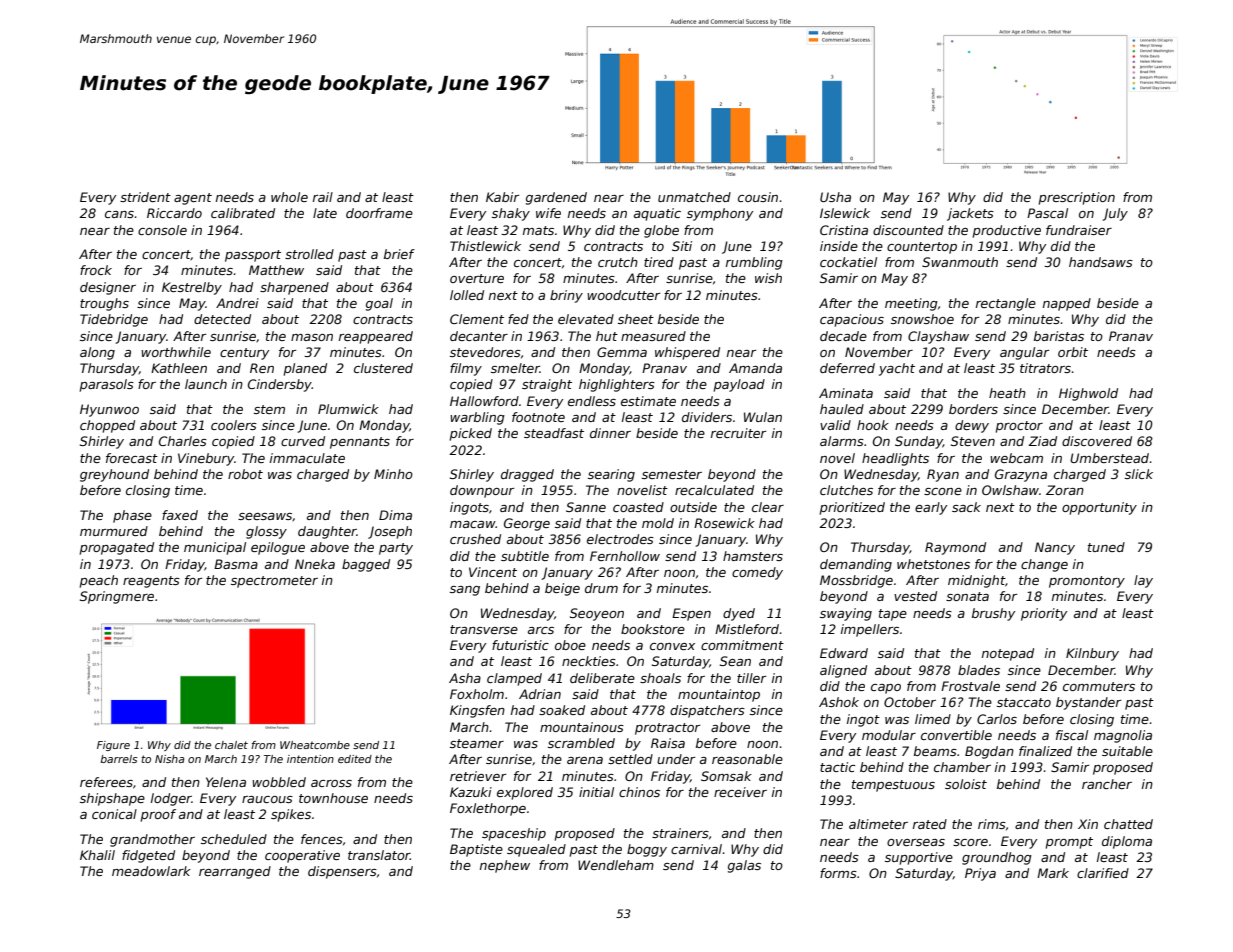  I want to click on Pascal, so click(1047, 213).
